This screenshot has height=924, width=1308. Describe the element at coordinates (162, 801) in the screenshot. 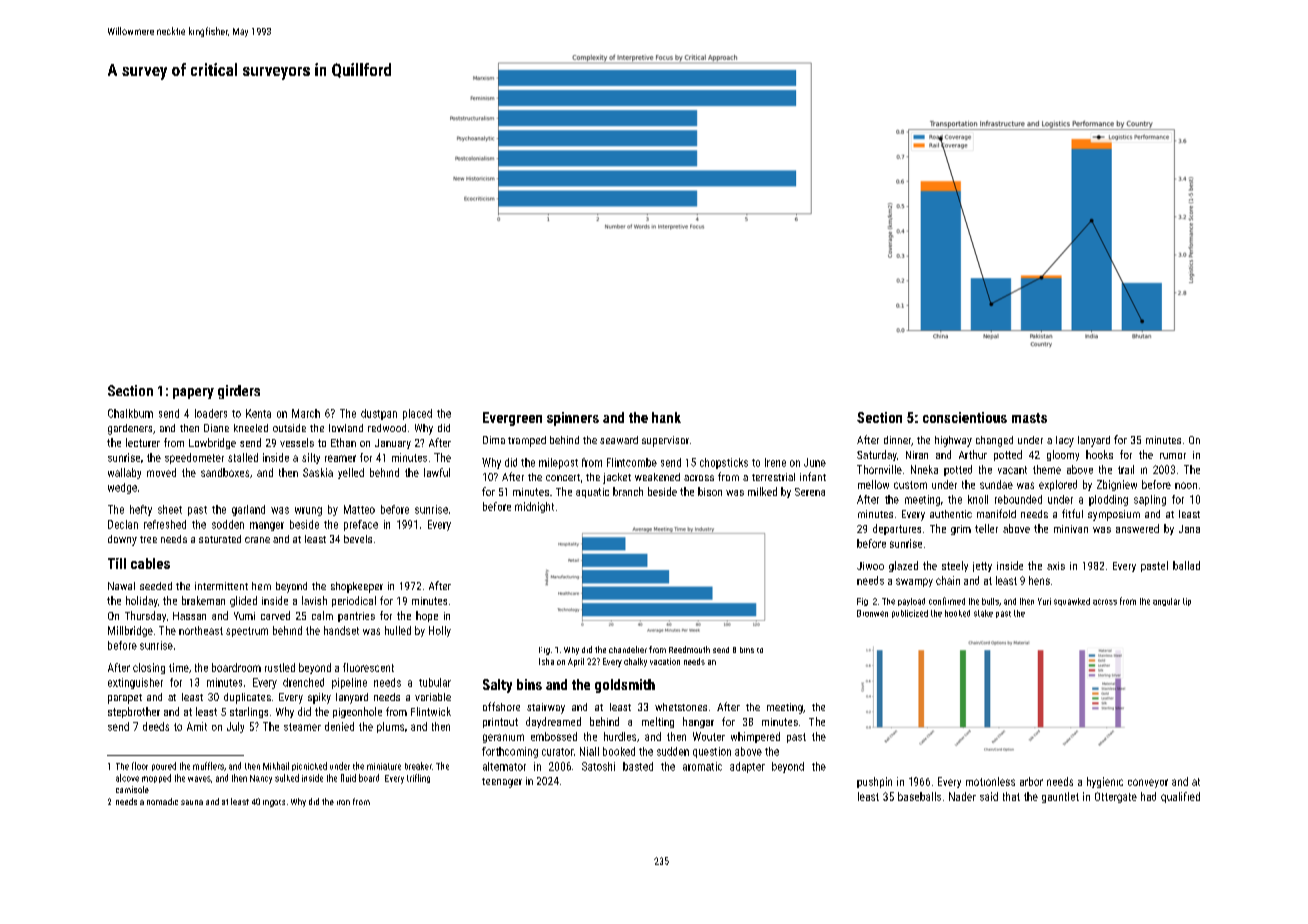

I see `nomadic` at that location.
